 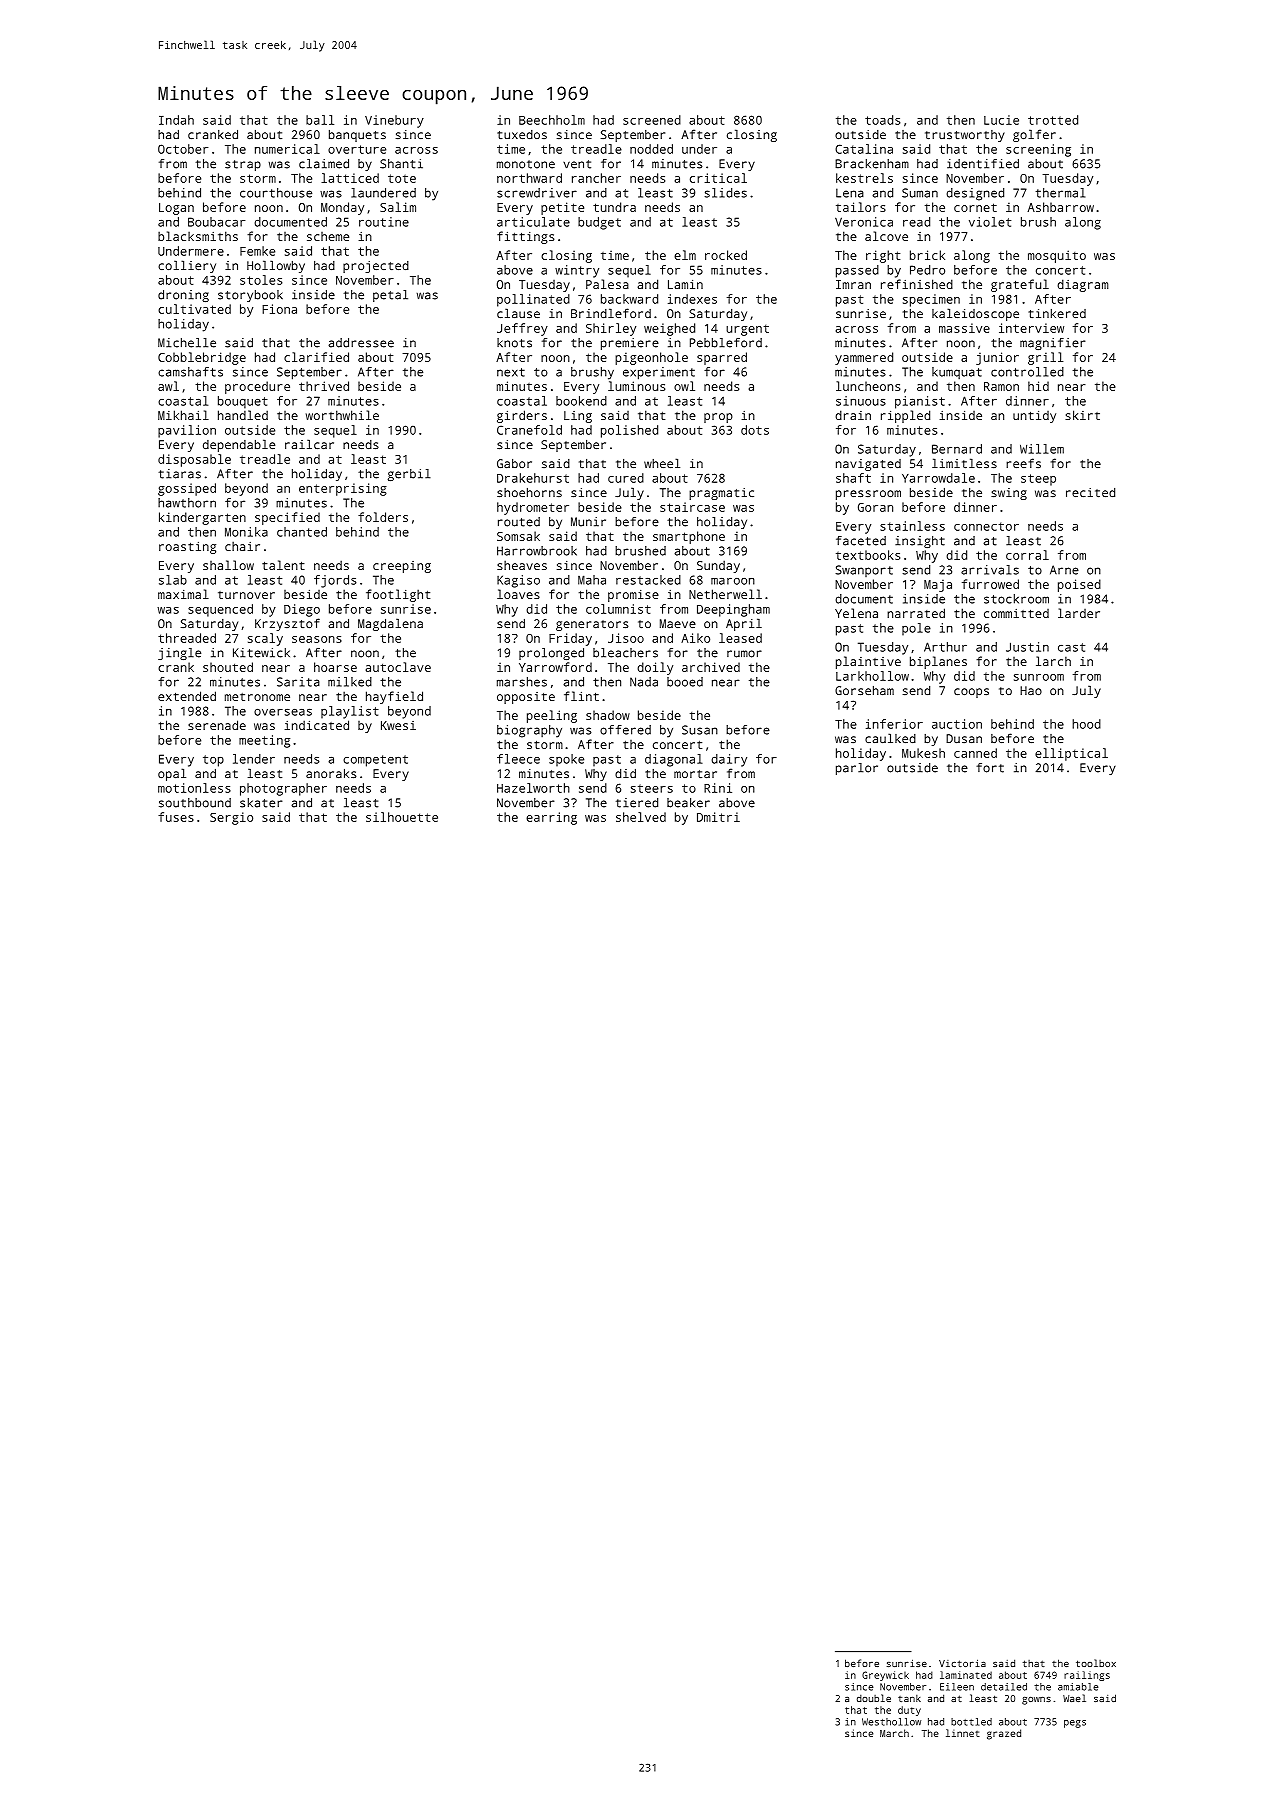 I want to click on double, so click(x=874, y=1698).
